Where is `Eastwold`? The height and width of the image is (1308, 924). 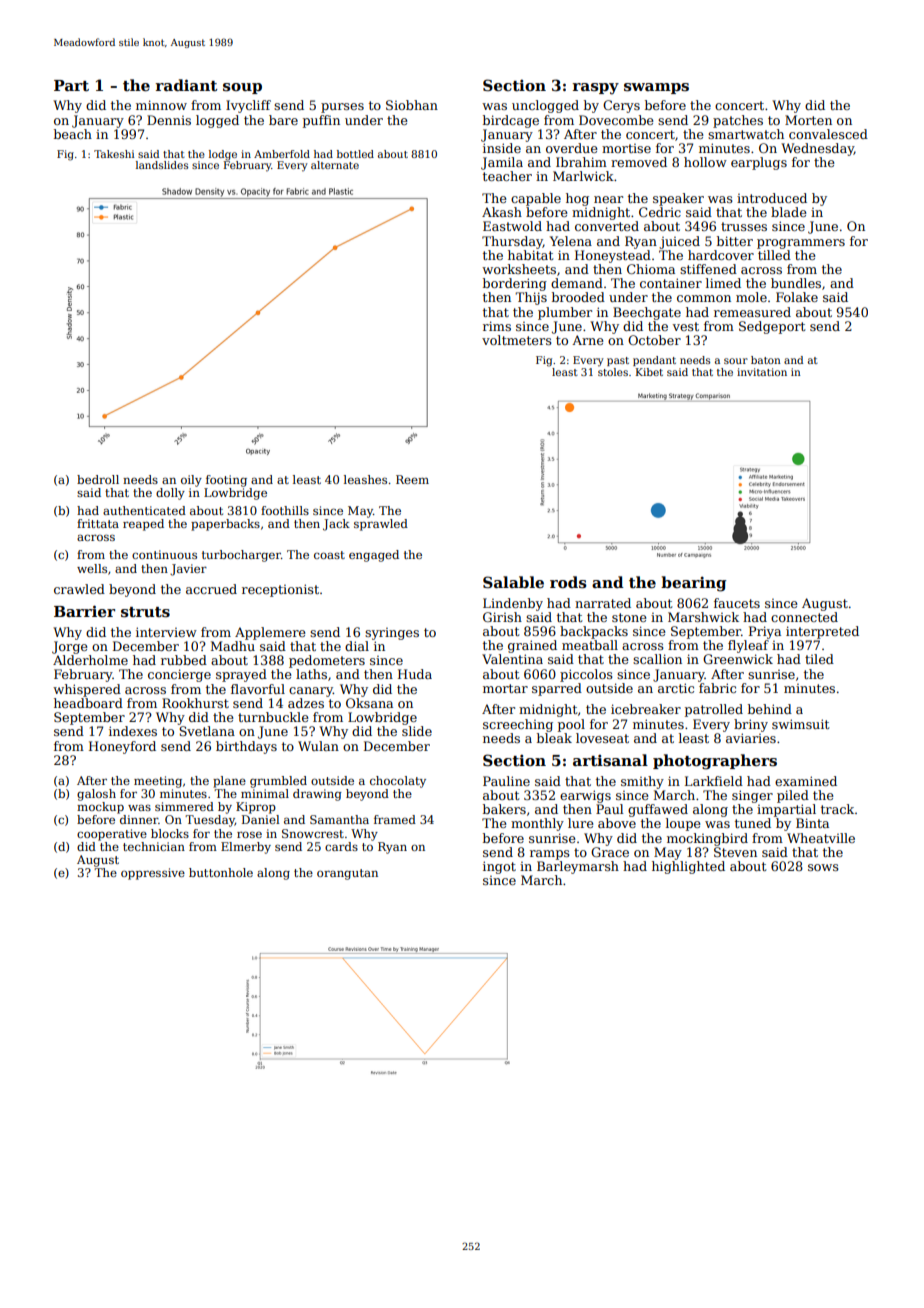 Eastwold is located at coordinates (512, 226).
